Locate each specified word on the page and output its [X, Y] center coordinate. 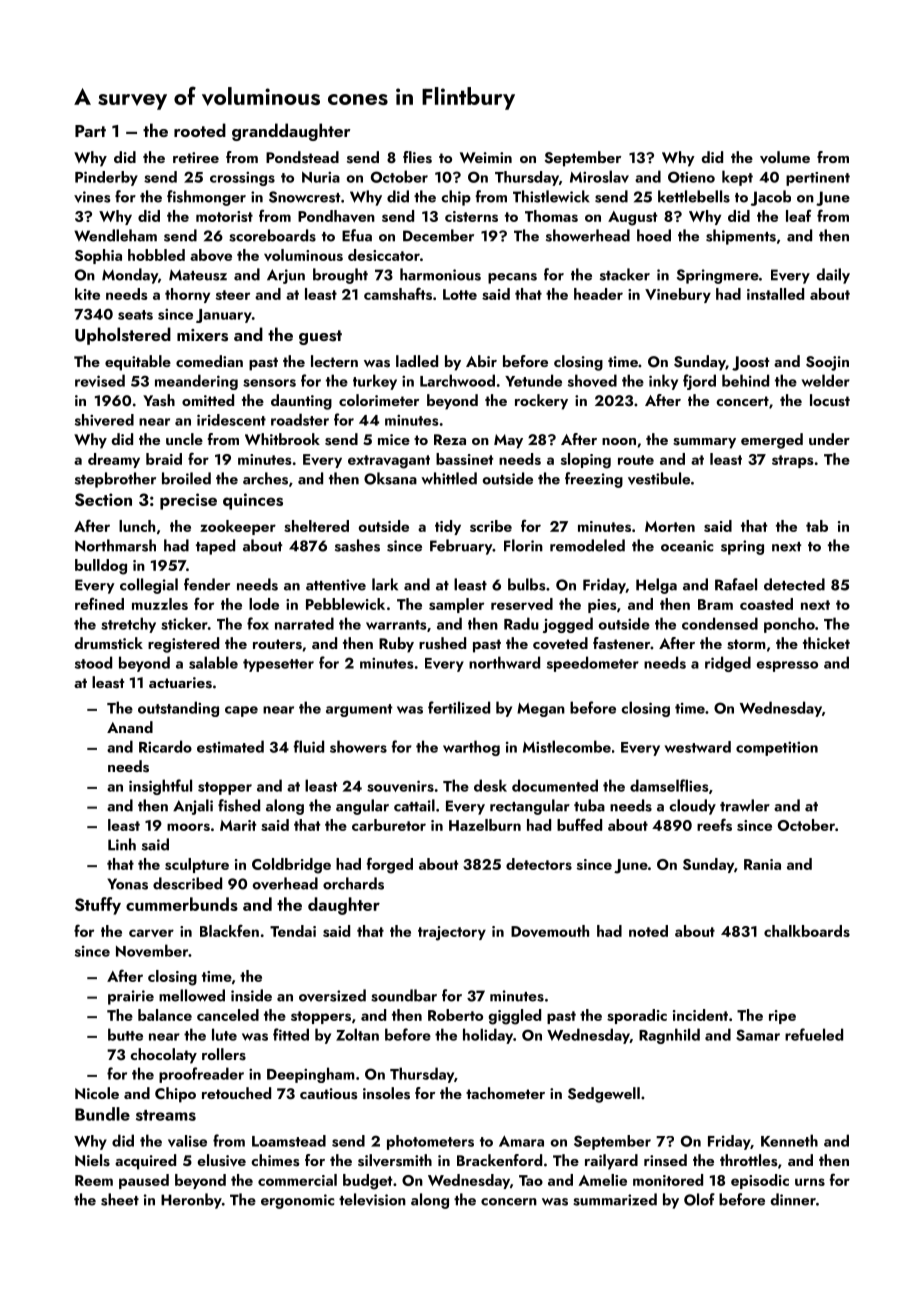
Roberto [455, 1015]
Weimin [486, 157]
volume [785, 157]
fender [207, 584]
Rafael [736, 584]
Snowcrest [304, 197]
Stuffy [98, 906]
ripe [782, 1017]
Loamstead [289, 1141]
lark [385, 584]
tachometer [505, 1093]
